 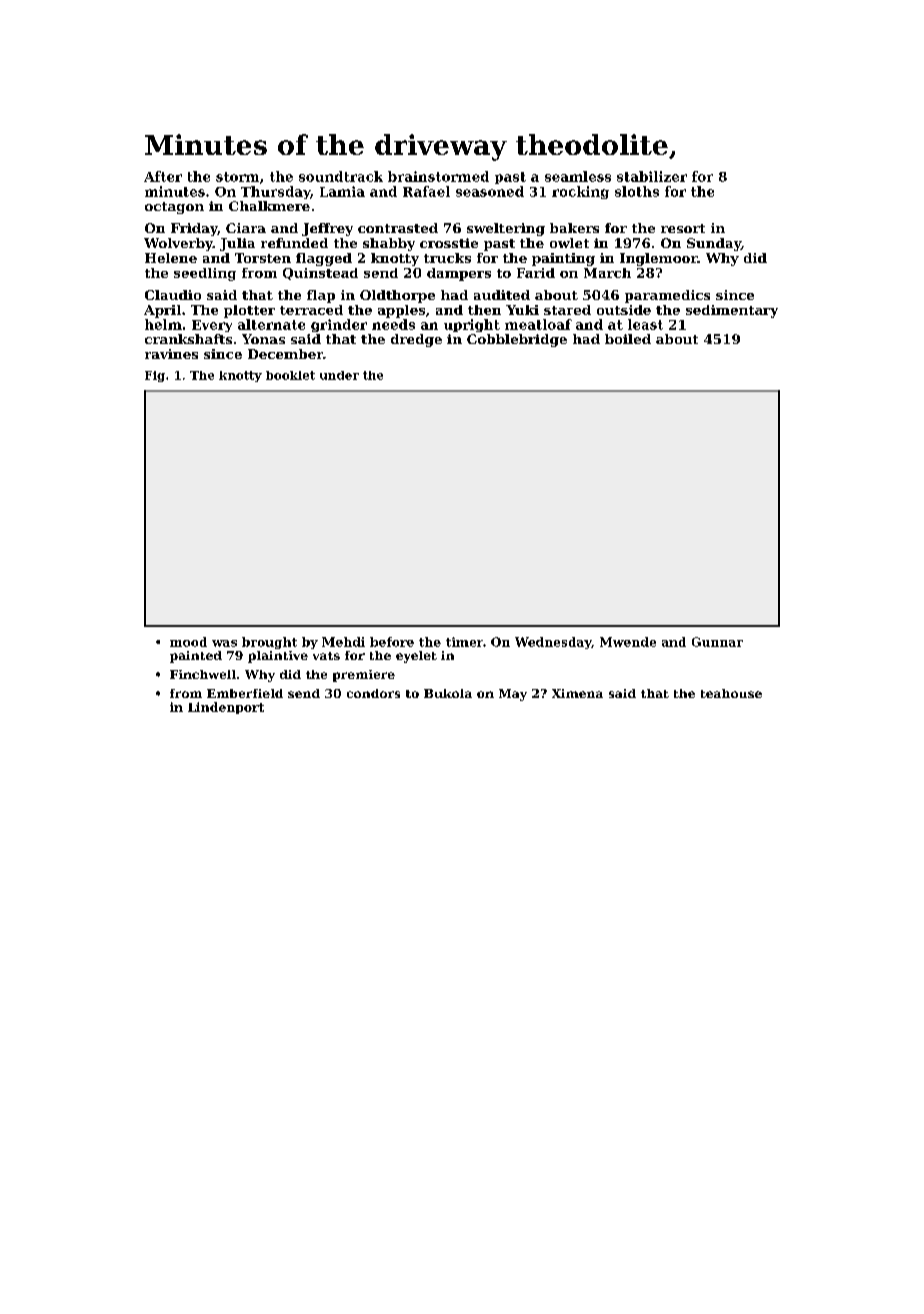 I want to click on Gunnar, so click(x=717, y=642).
